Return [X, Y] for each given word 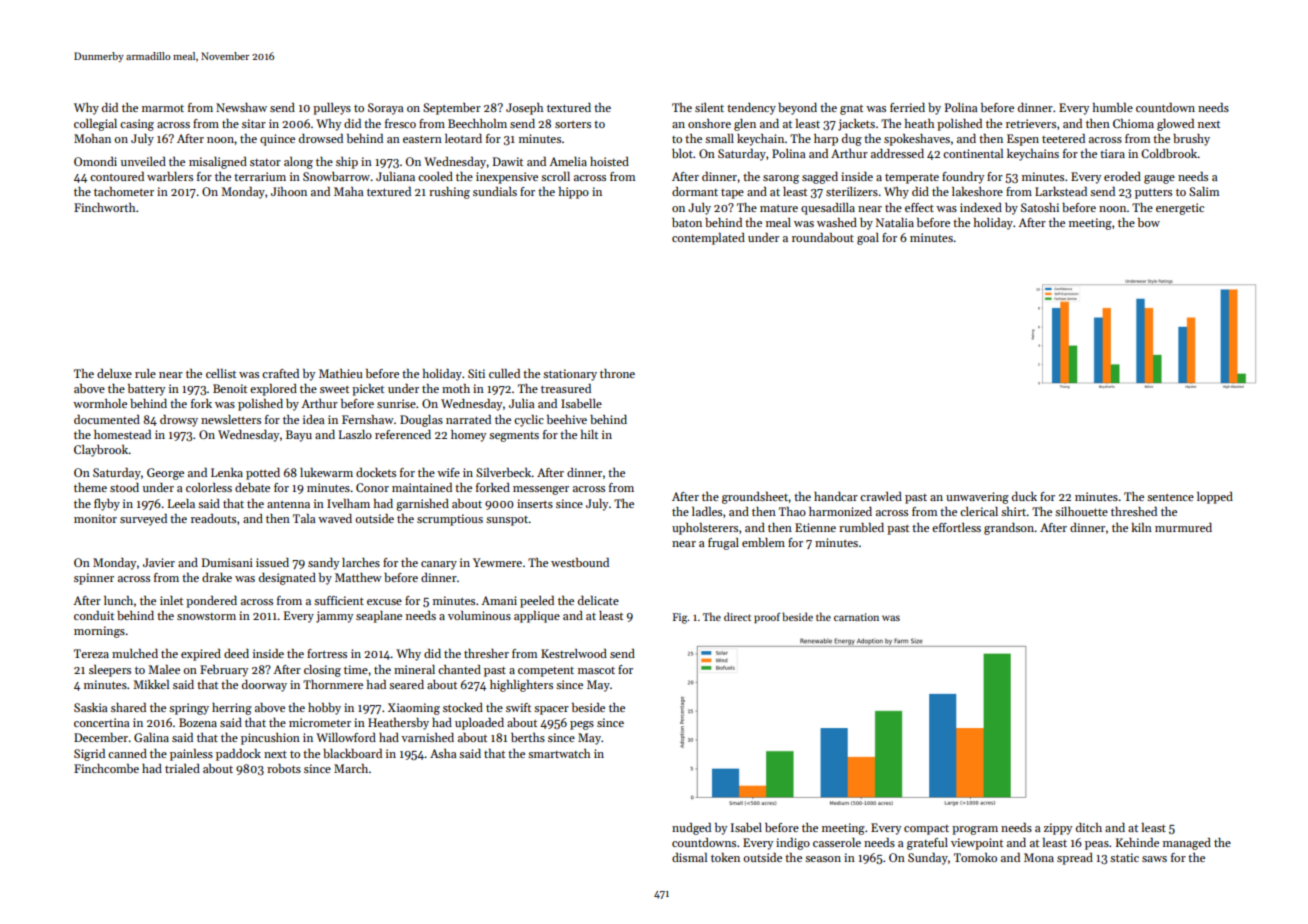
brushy [1191, 140]
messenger [541, 490]
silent [709, 107]
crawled [881, 496]
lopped [1215, 498]
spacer [551, 710]
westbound [580, 562]
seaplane [379, 617]
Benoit [230, 388]
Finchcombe [106, 768]
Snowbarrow [336, 176]
